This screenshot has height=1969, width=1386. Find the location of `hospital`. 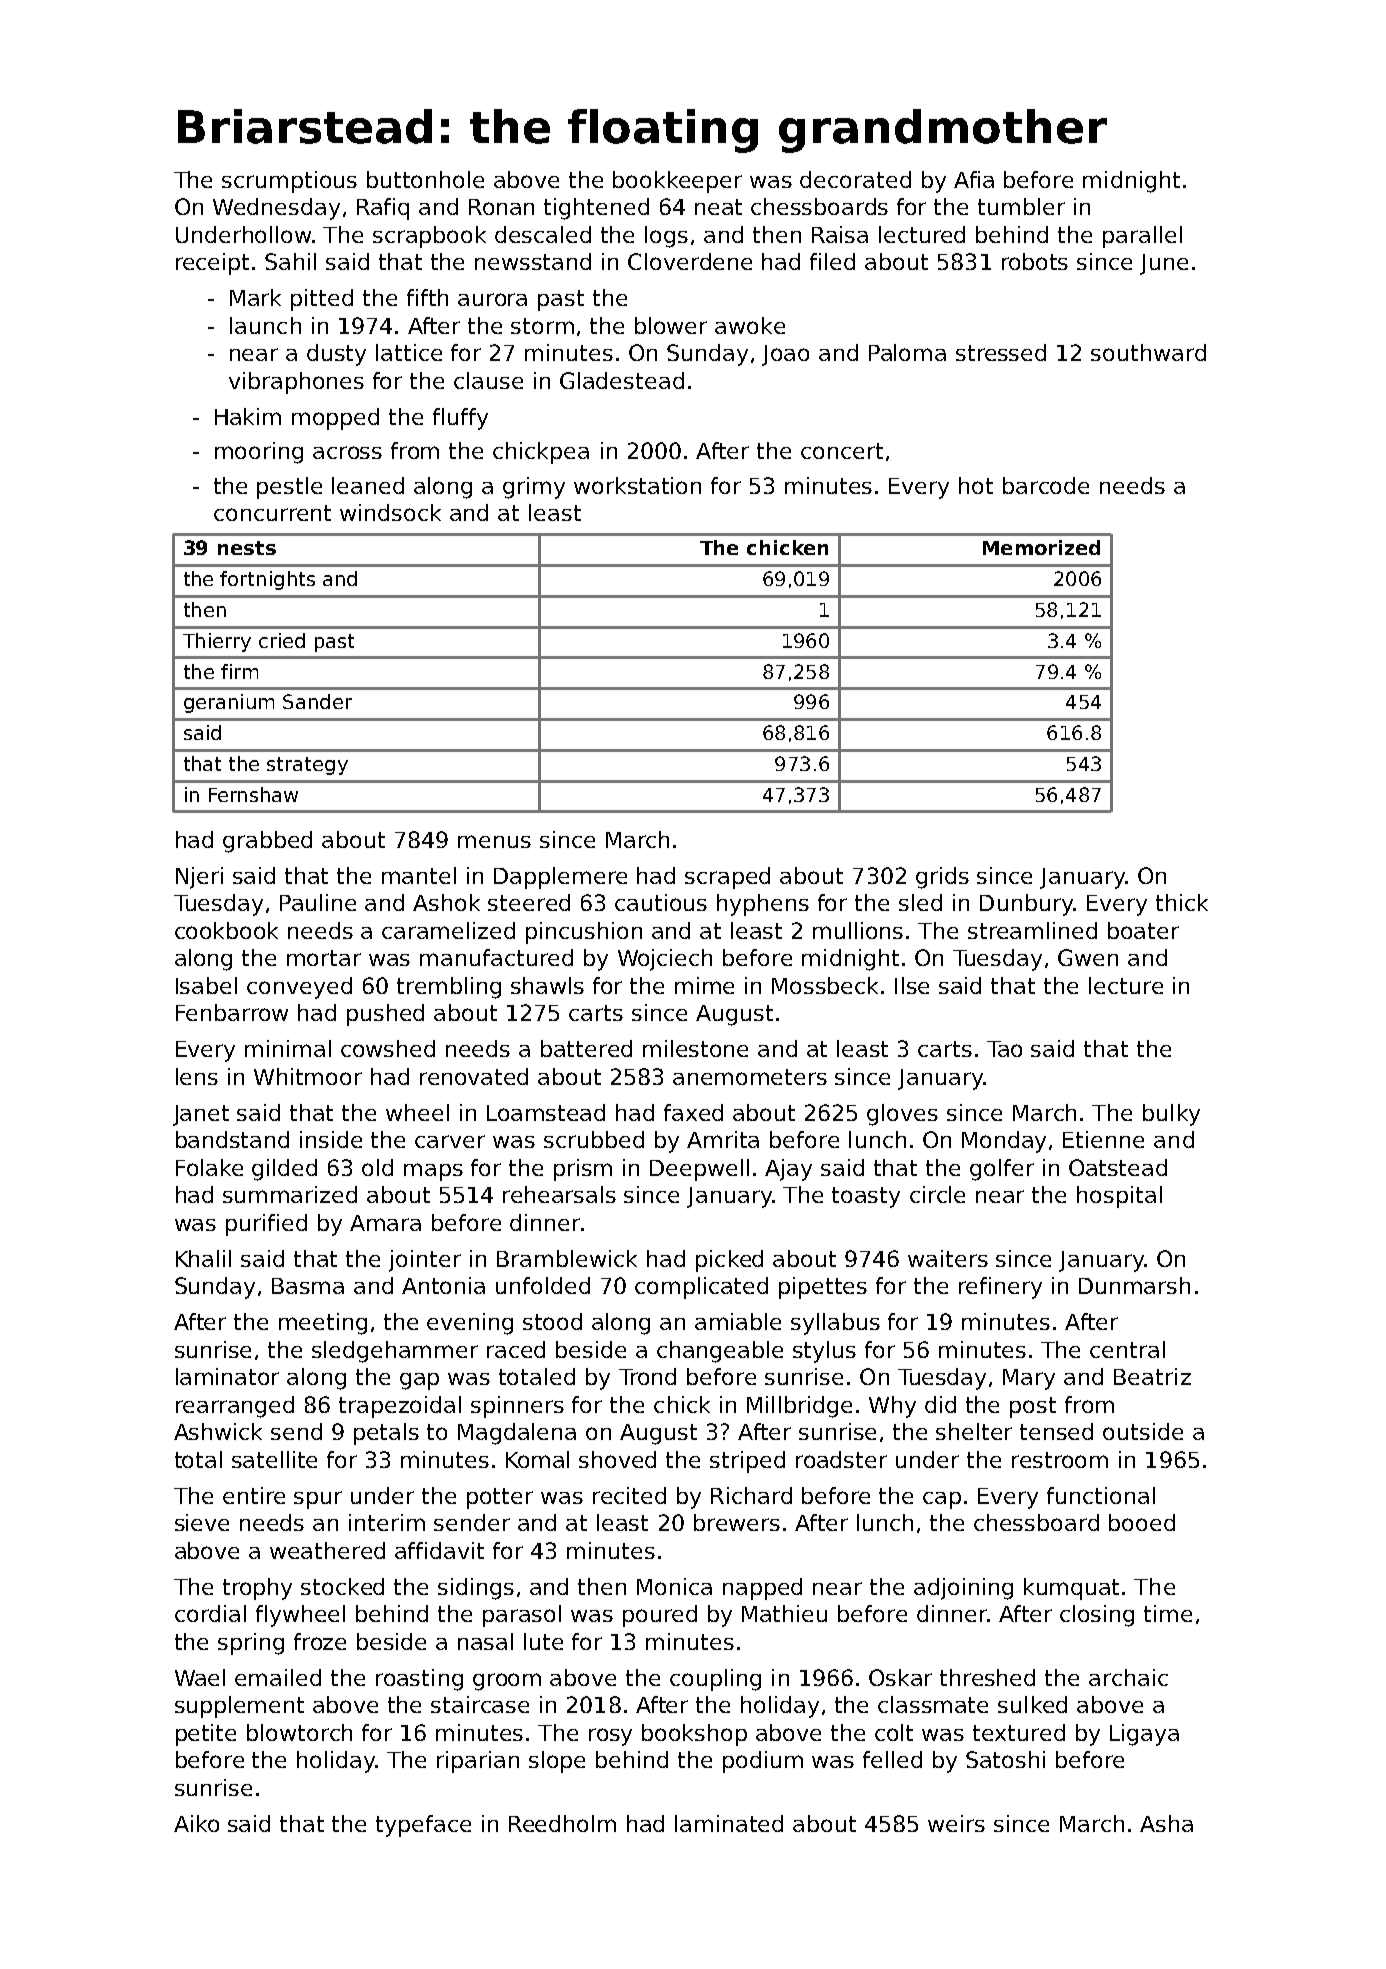

hospital is located at coordinates (1119, 1197).
